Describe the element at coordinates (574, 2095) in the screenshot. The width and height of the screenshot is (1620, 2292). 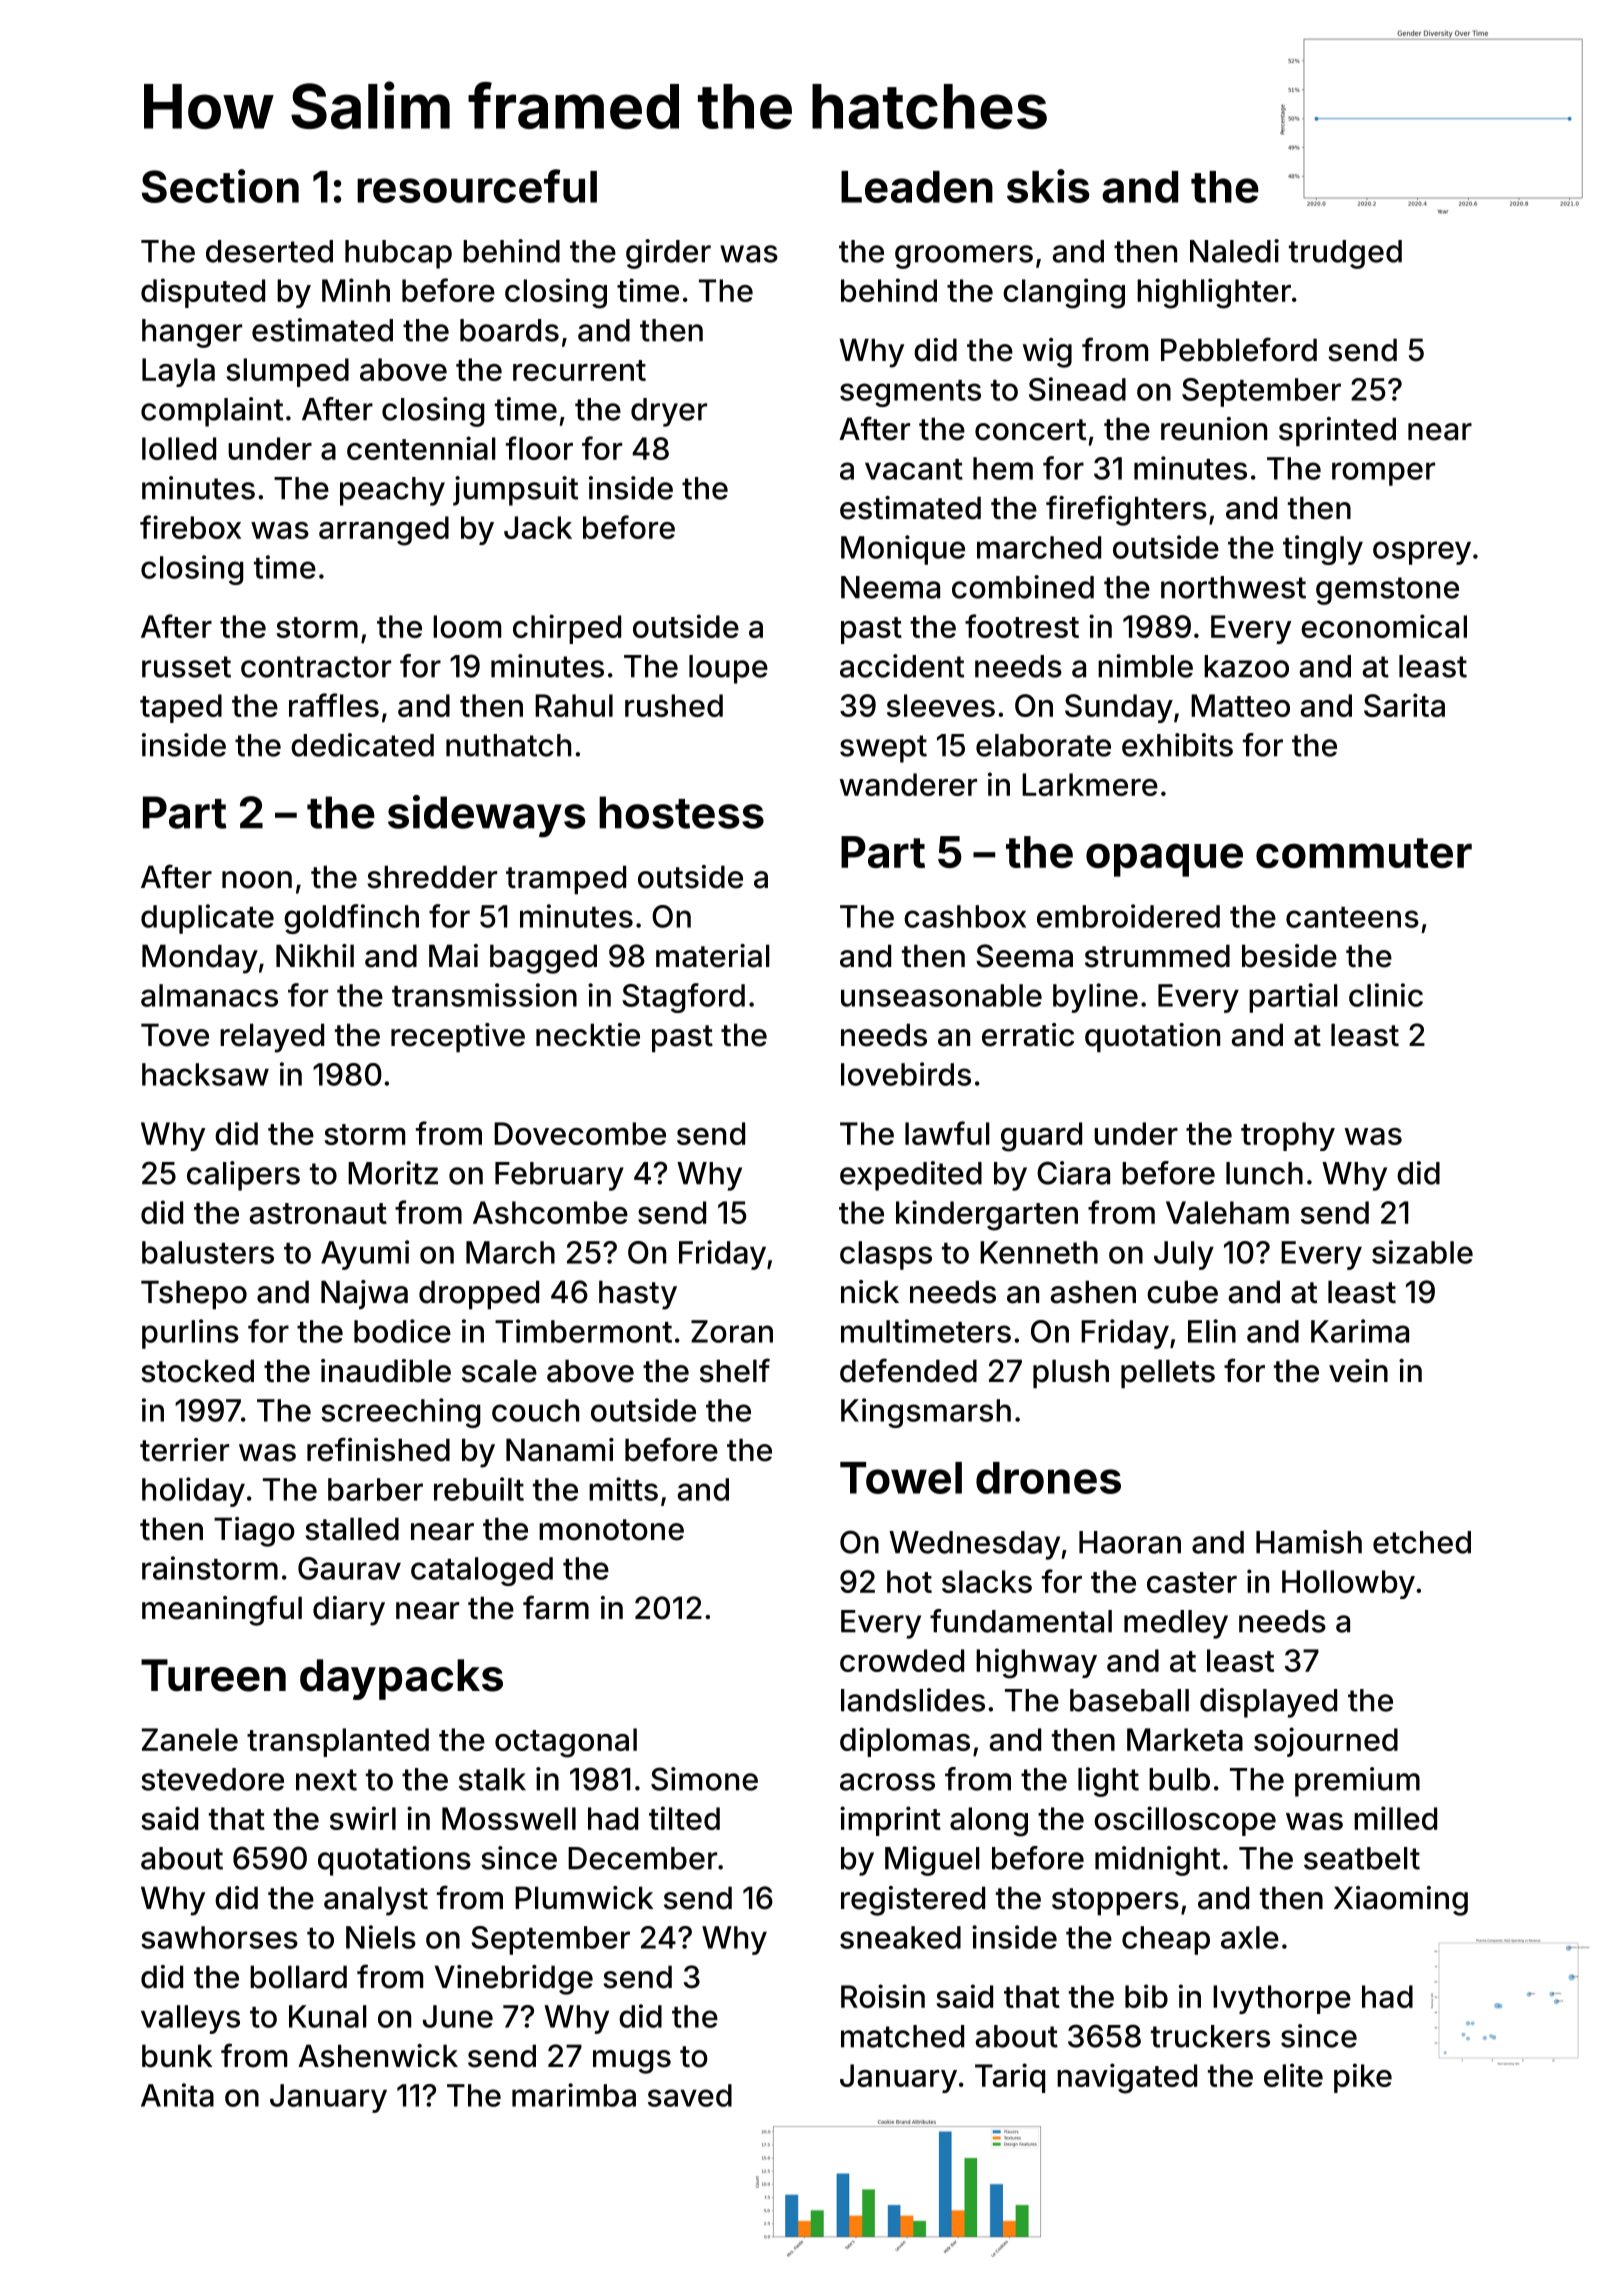
I see `marimba` at that location.
